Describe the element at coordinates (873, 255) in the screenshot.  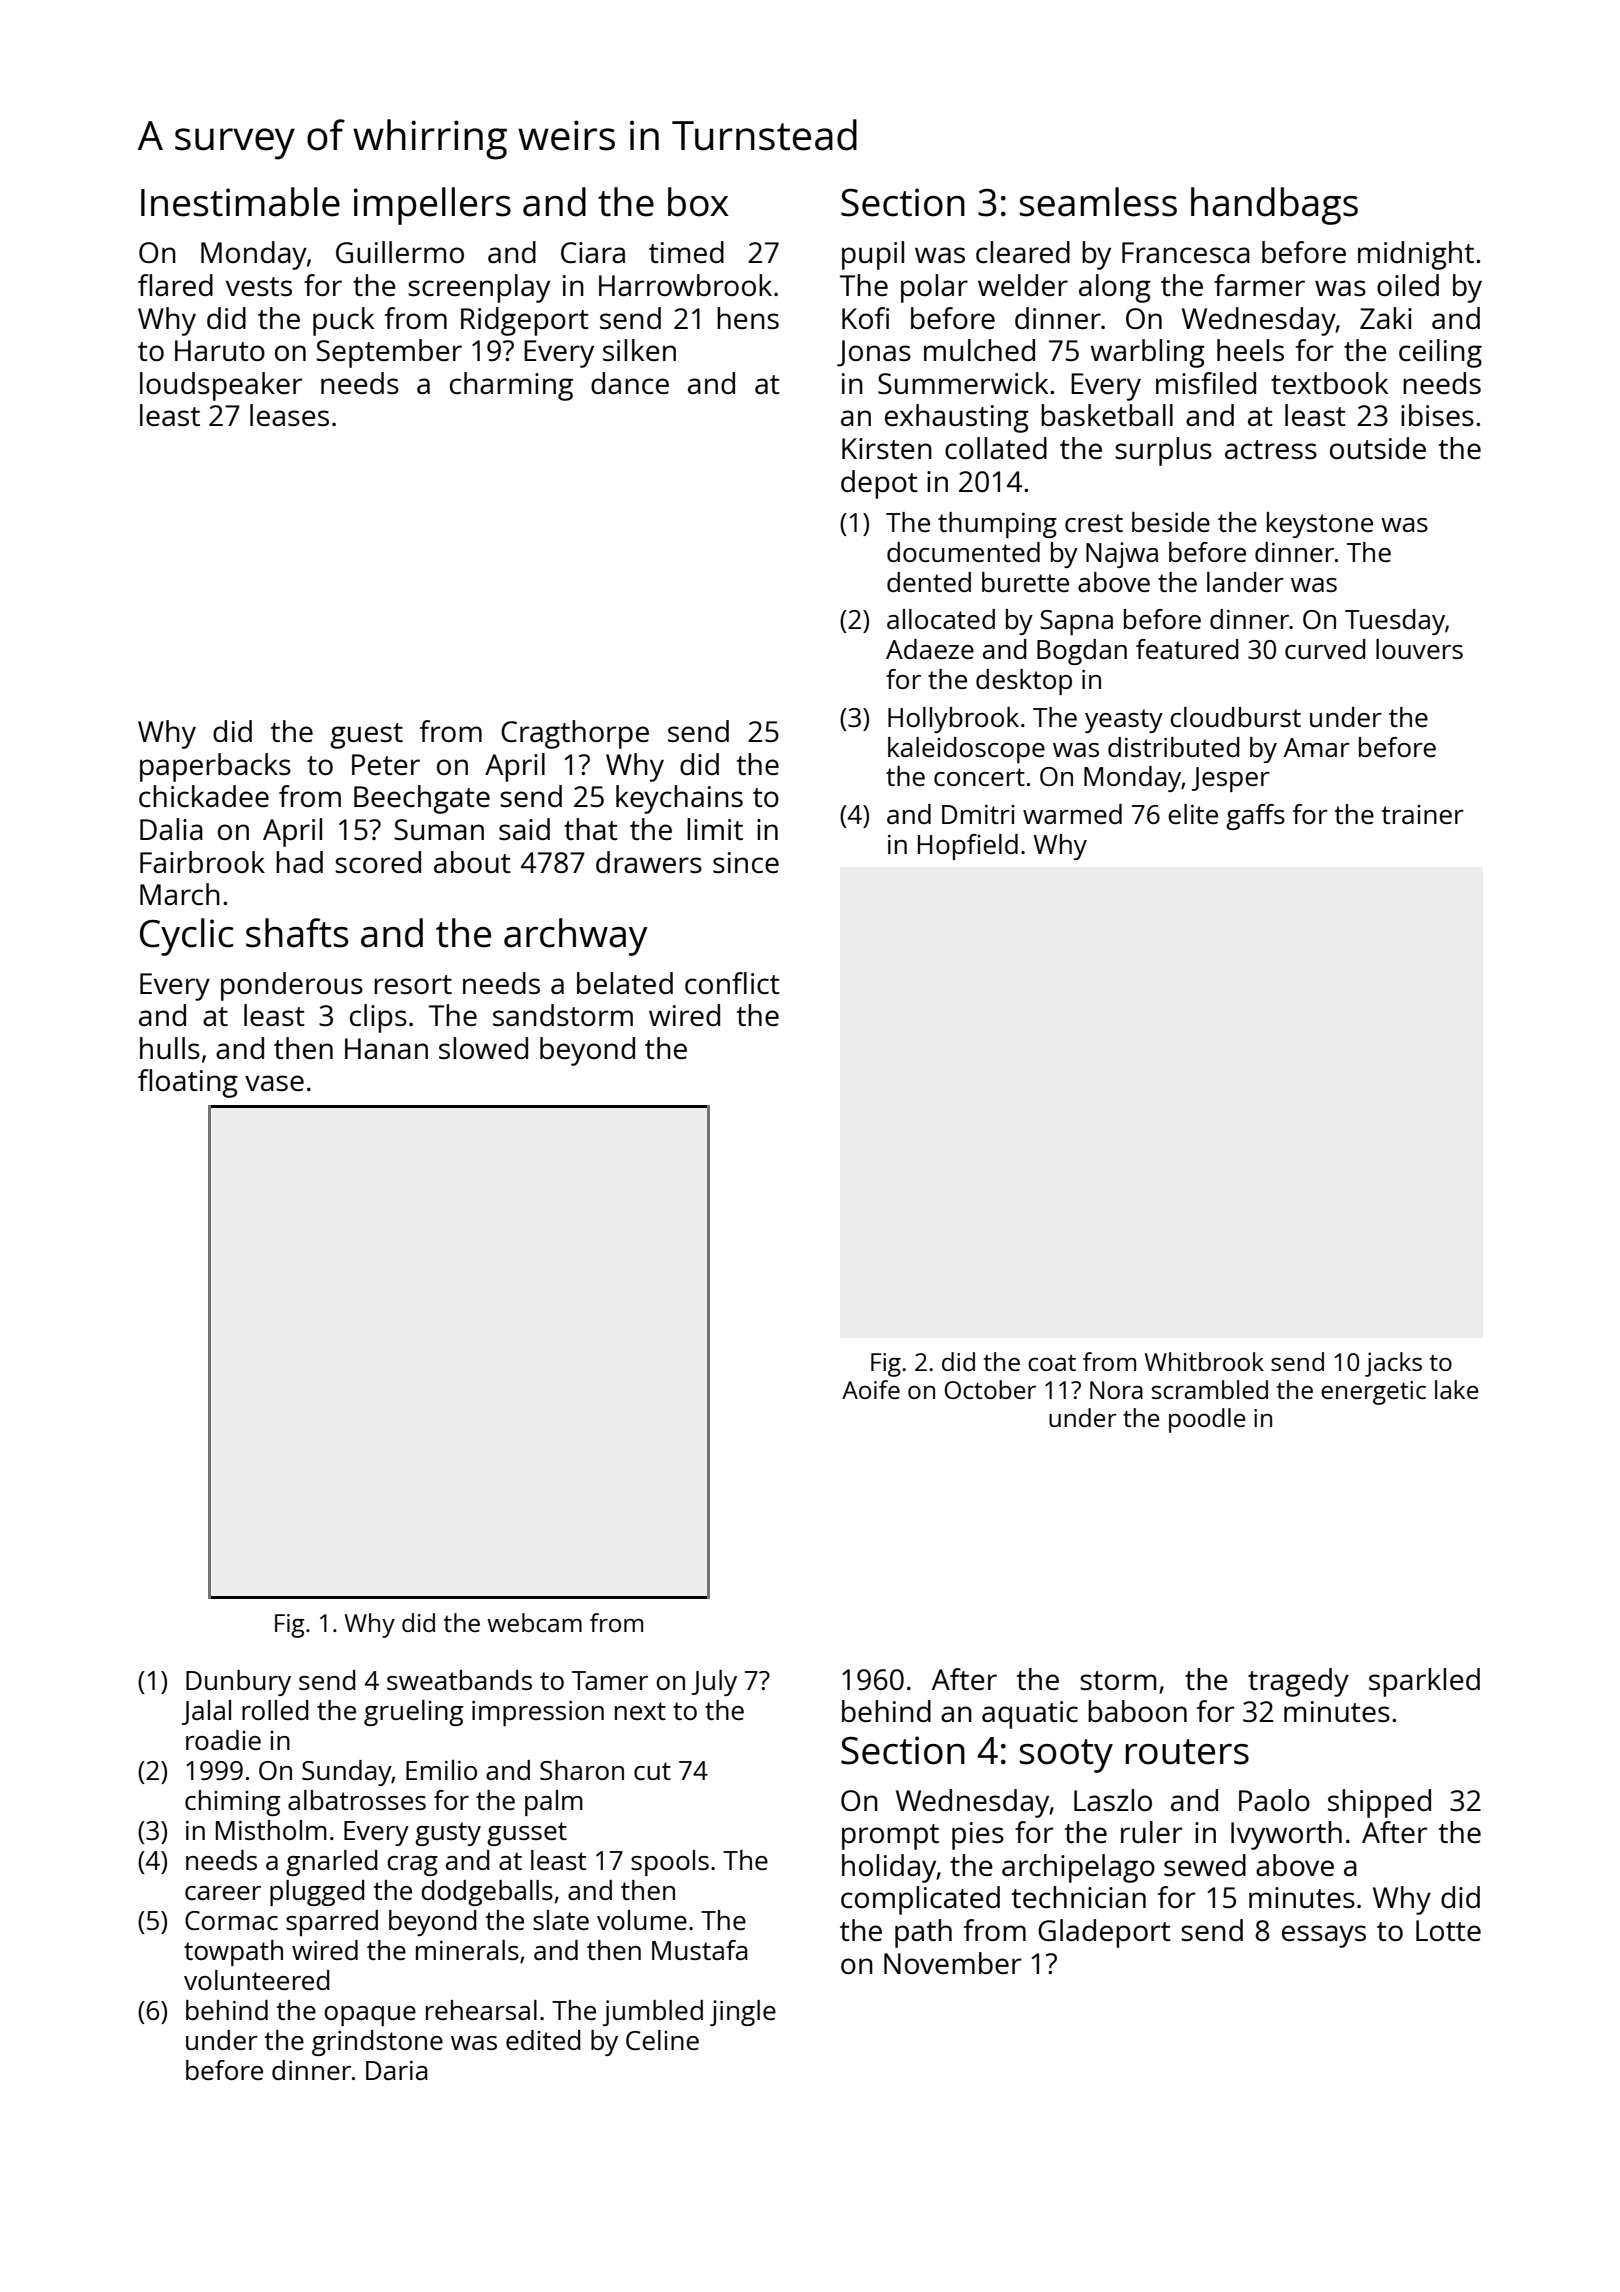
I see `pupil` at that location.
